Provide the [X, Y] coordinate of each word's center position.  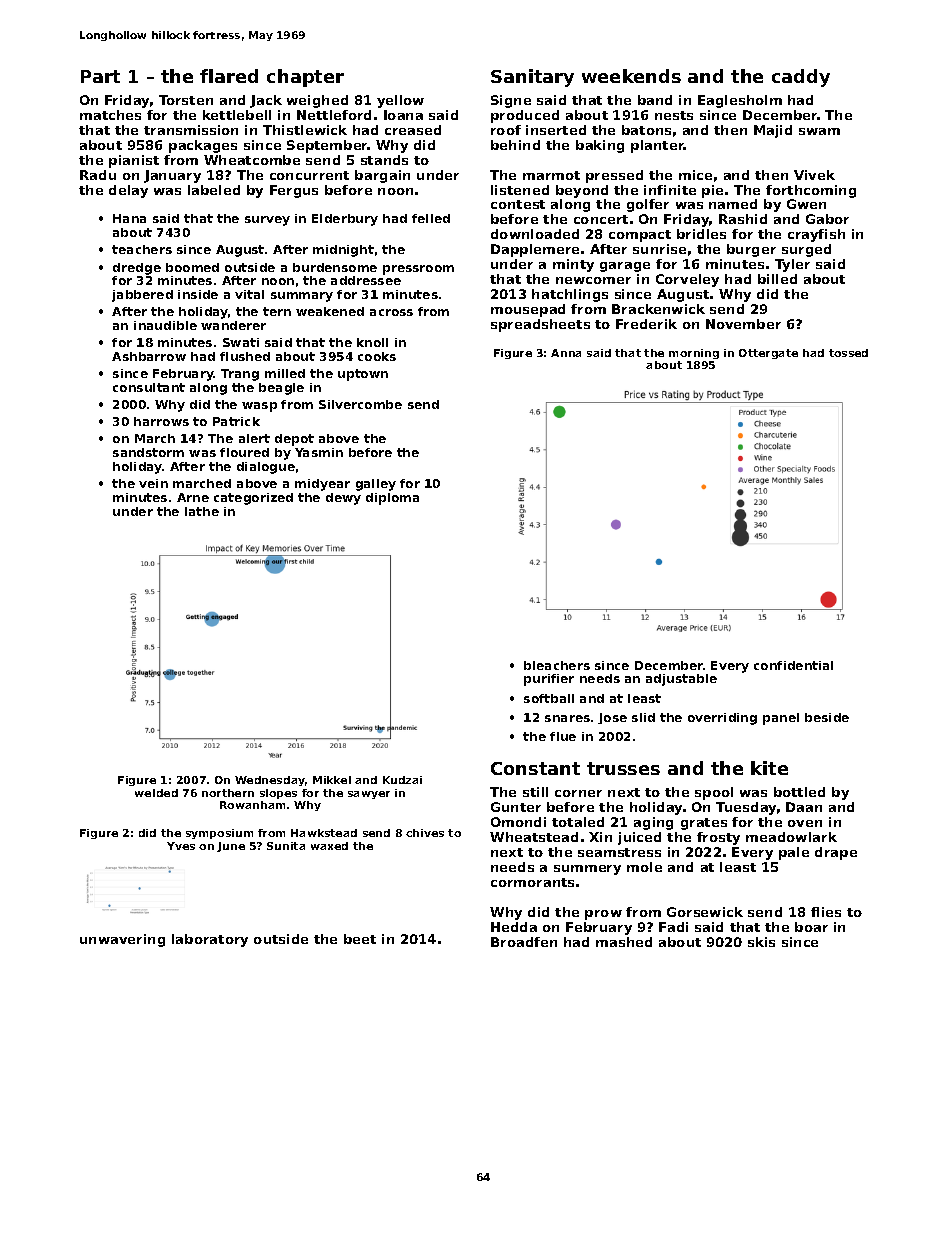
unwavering [122, 940]
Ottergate [768, 354]
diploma [392, 499]
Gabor [827, 219]
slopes [278, 794]
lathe [202, 511]
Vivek [814, 175]
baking [600, 146]
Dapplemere [535, 250]
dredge [137, 269]
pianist [134, 161]
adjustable [681, 680]
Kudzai [402, 780]
